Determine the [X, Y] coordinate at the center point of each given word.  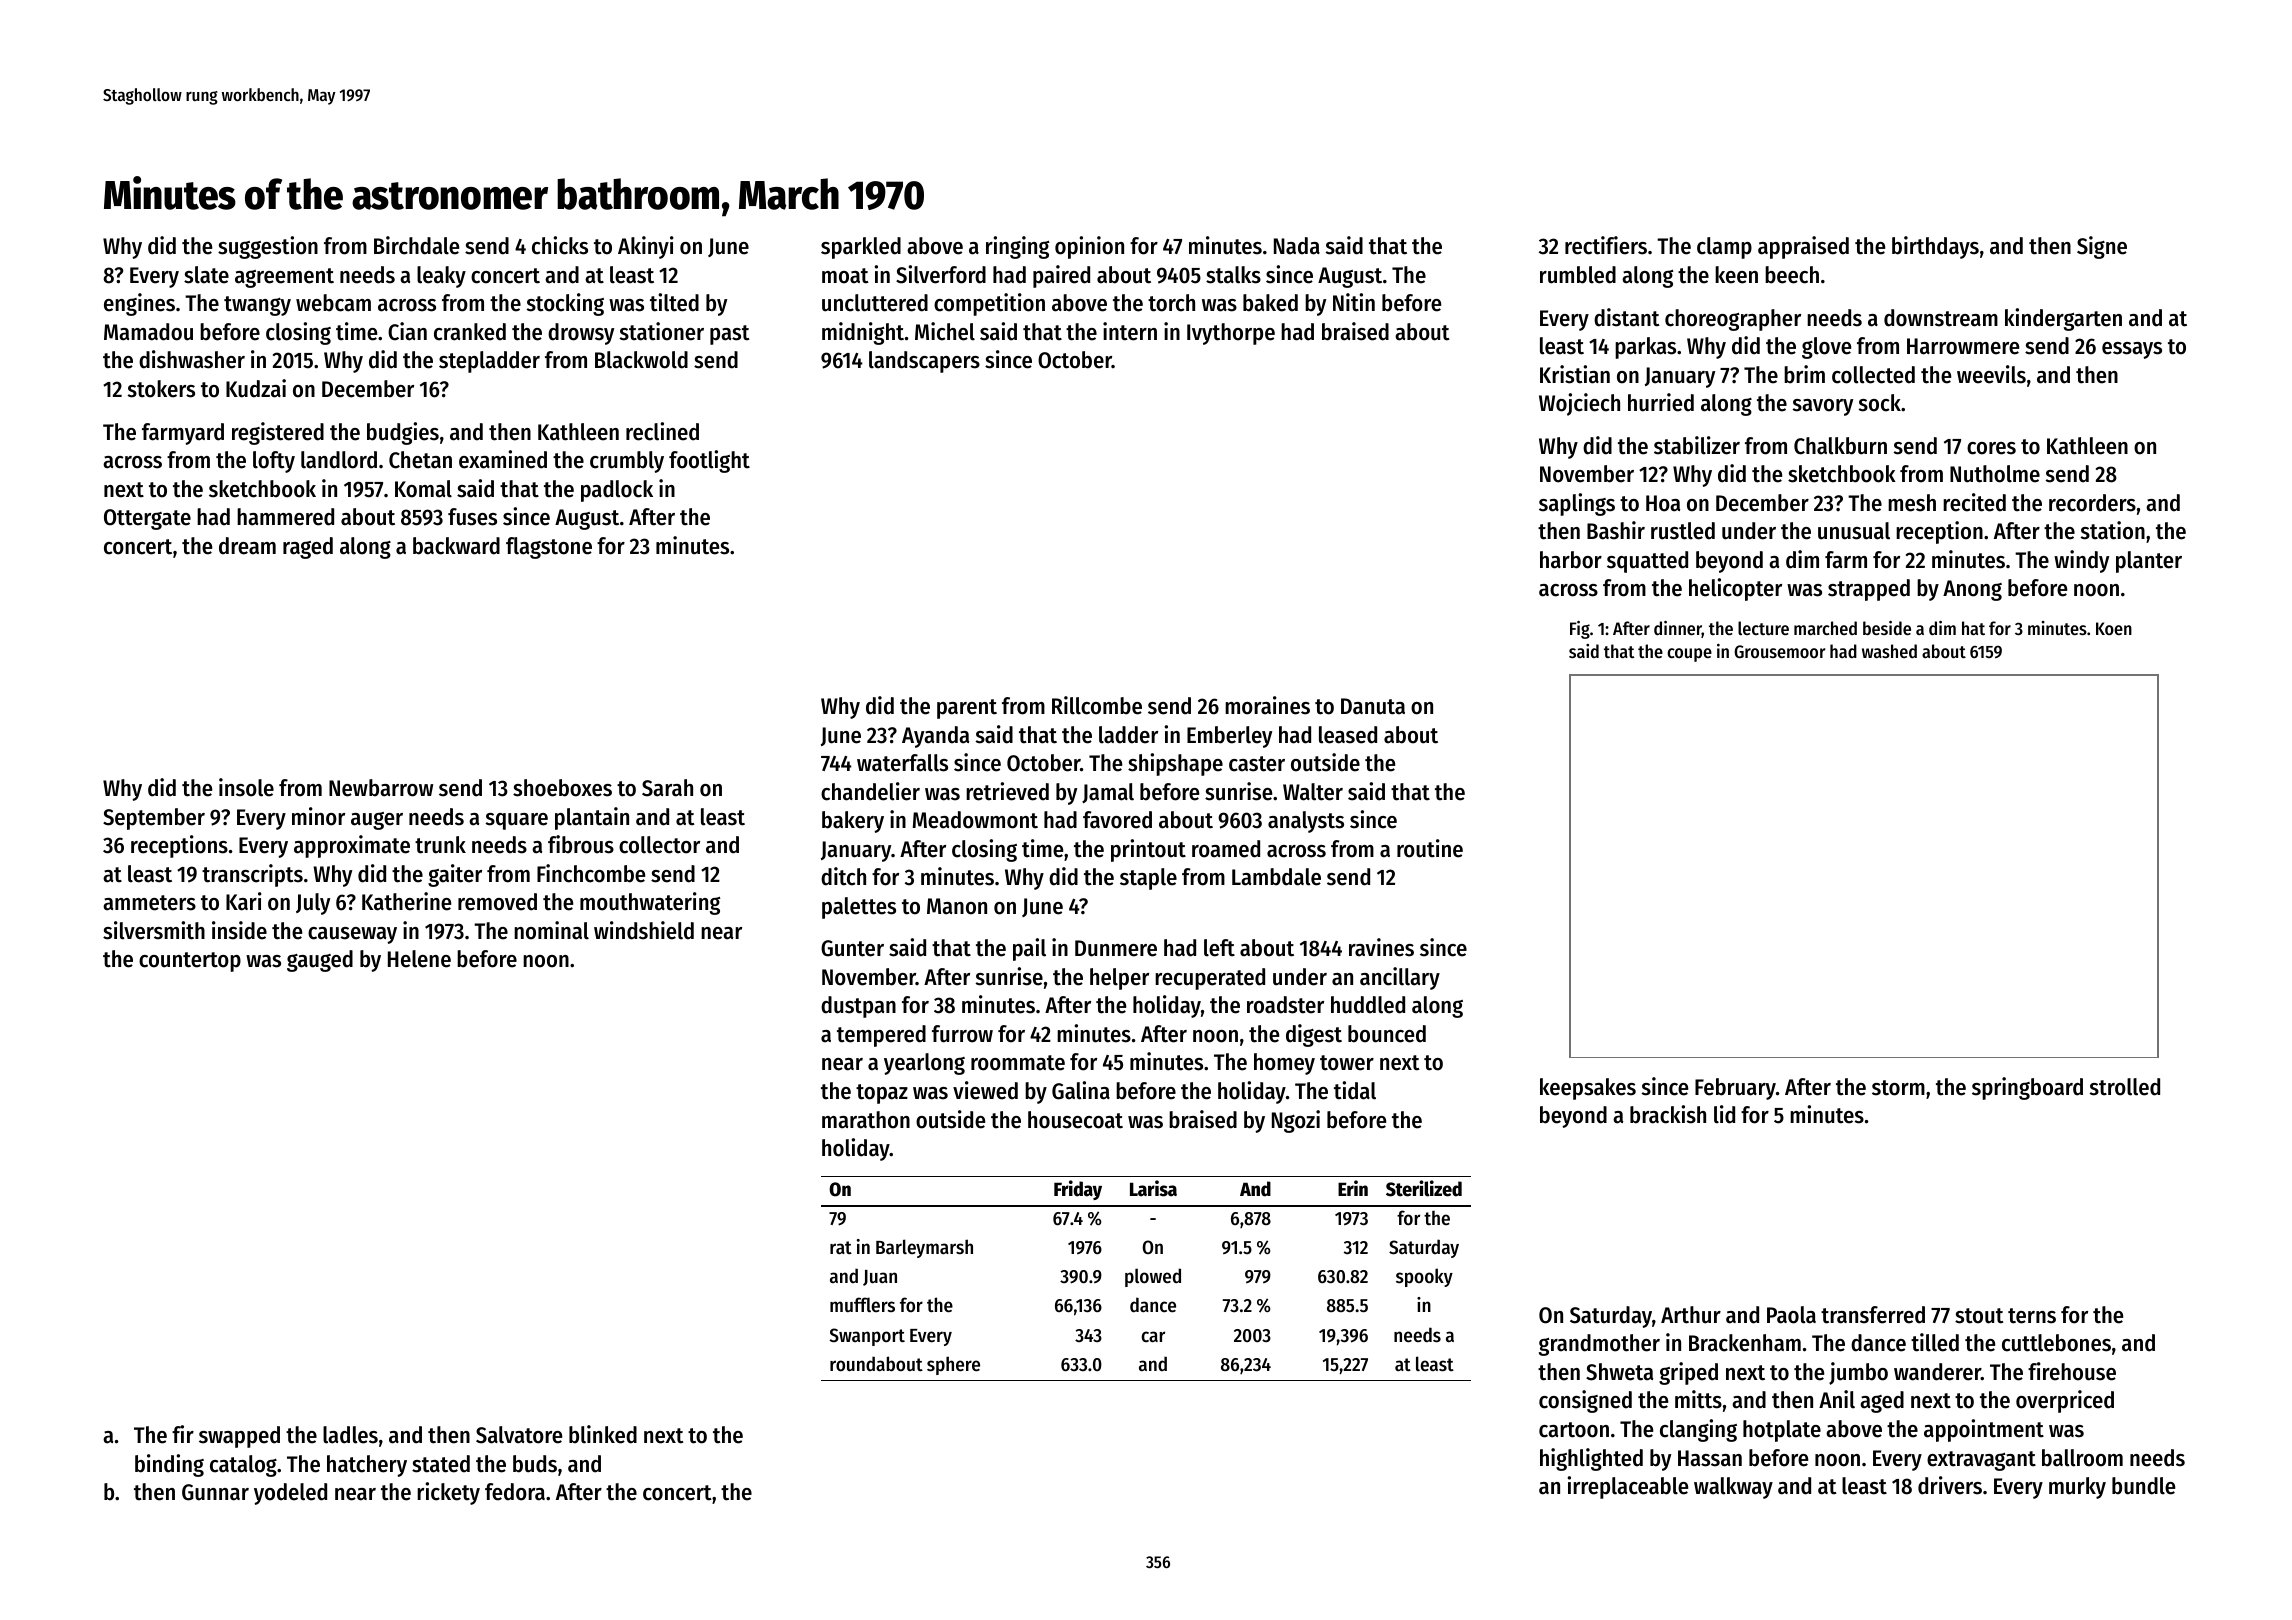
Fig [1580, 630]
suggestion [268, 247]
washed [1889, 651]
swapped [239, 1437]
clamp [1724, 248]
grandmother [1599, 1345]
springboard [2027, 1088]
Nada [1297, 246]
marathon [866, 1120]
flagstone [549, 548]
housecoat [1075, 1120]
